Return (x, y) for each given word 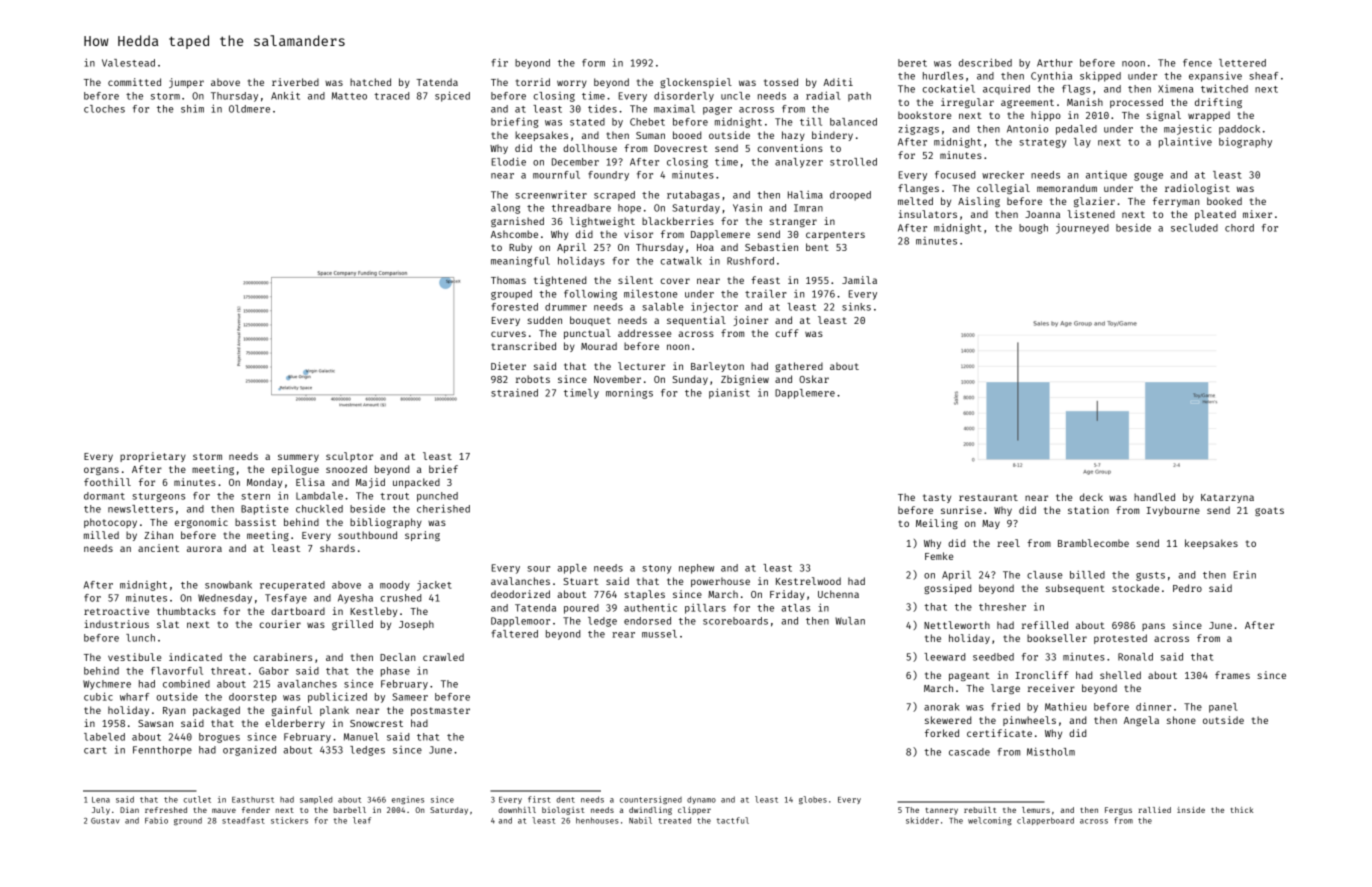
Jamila (859, 280)
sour (538, 569)
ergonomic (201, 523)
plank (334, 711)
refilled (1045, 625)
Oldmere (249, 109)
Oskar (814, 379)
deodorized (520, 594)
